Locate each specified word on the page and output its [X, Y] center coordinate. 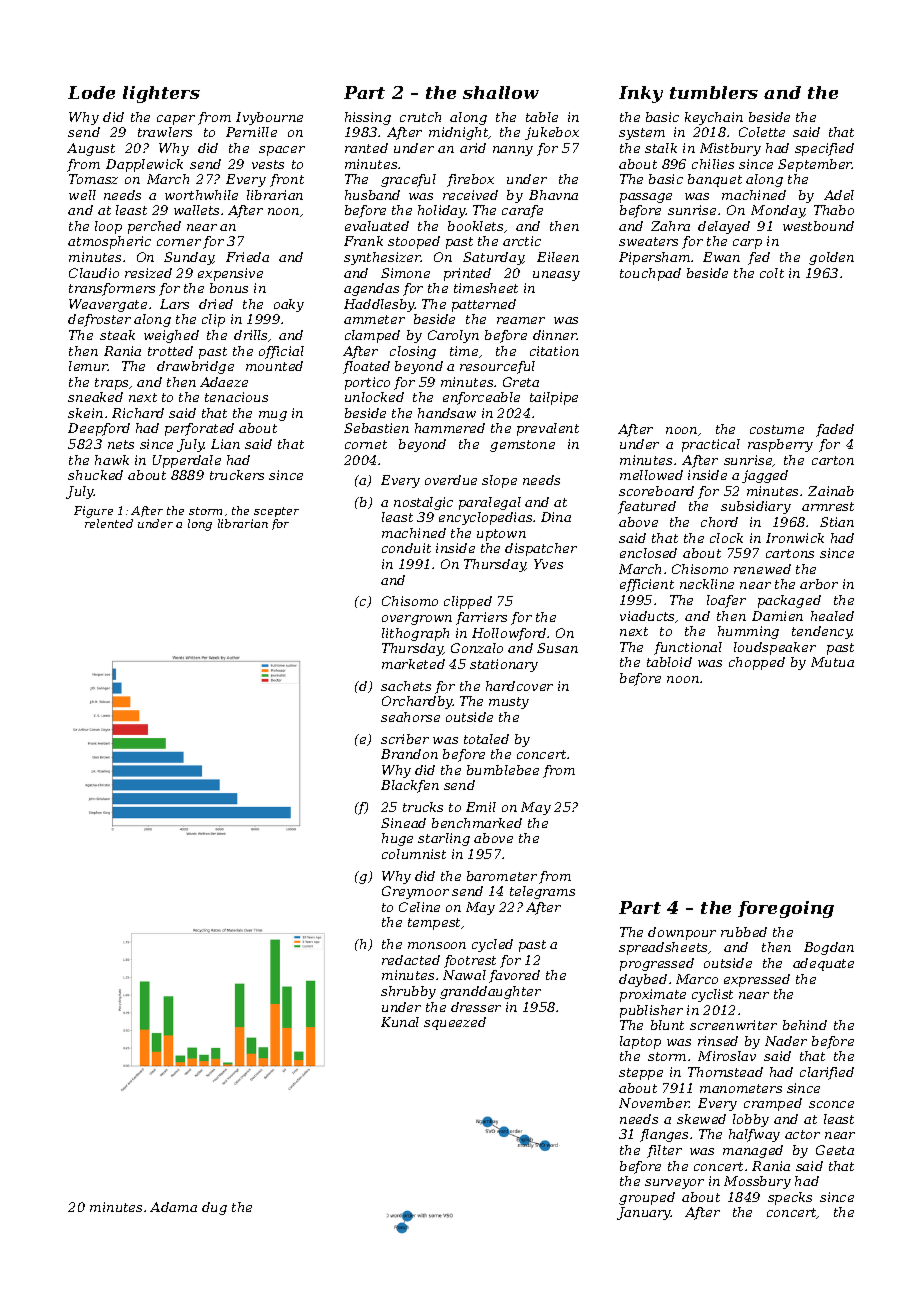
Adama [173, 1207]
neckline [707, 584]
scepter [276, 512]
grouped [647, 1198]
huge [397, 839]
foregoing [786, 909]
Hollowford [509, 634]
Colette [762, 132]
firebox [470, 180]
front [287, 180]
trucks [423, 807]
